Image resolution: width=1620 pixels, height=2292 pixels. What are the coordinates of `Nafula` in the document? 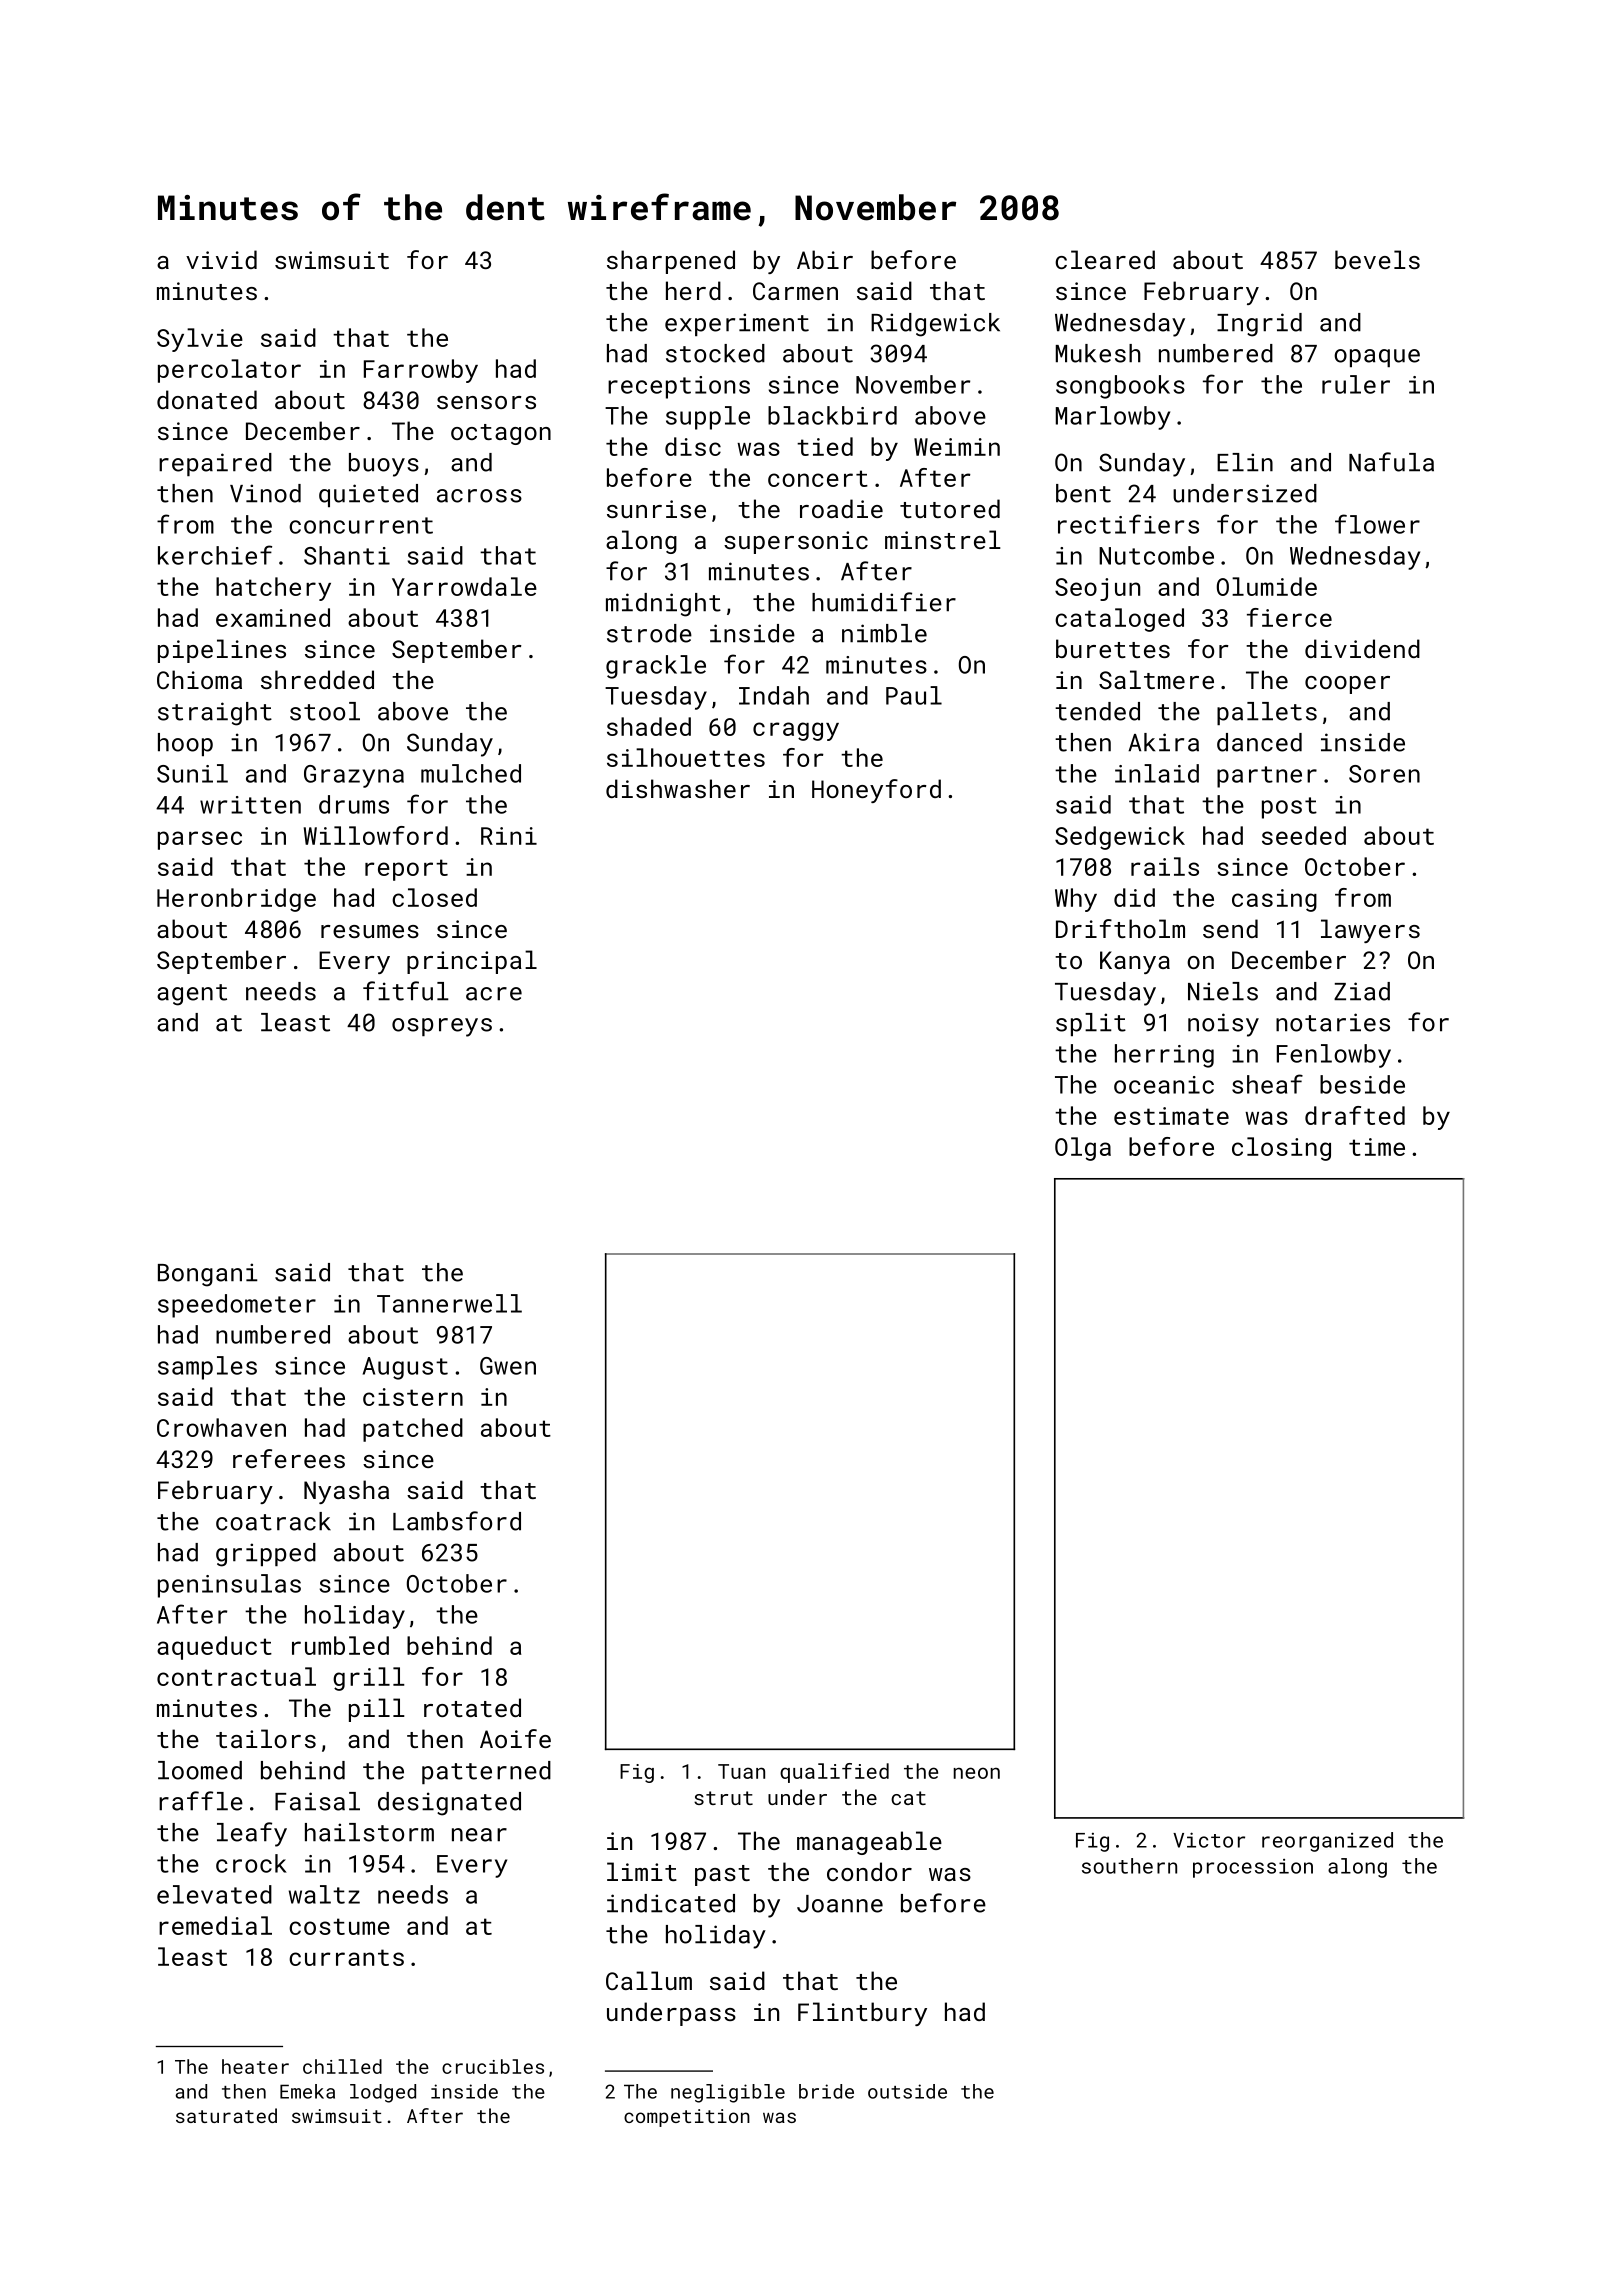 It's located at (1391, 462).
